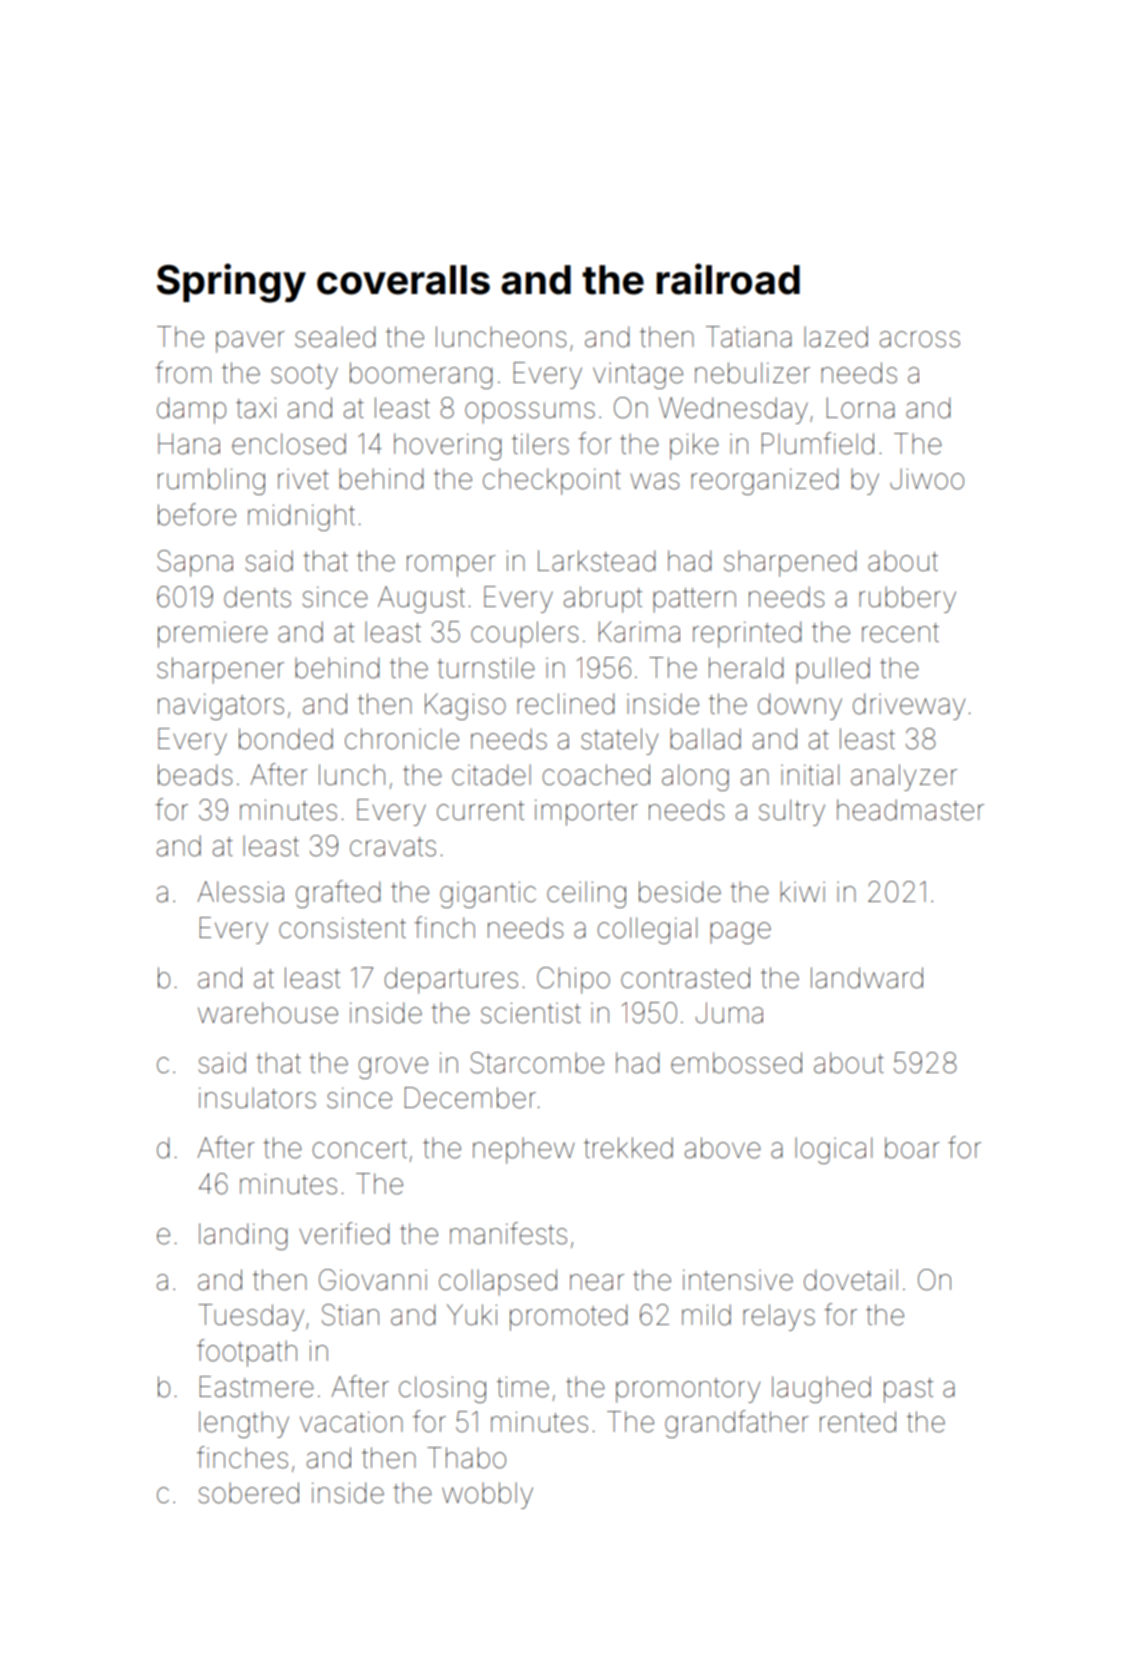 This page has width=1143, height=1655. What do you see at coordinates (639, 632) in the page?
I see `Karima` at bounding box center [639, 632].
